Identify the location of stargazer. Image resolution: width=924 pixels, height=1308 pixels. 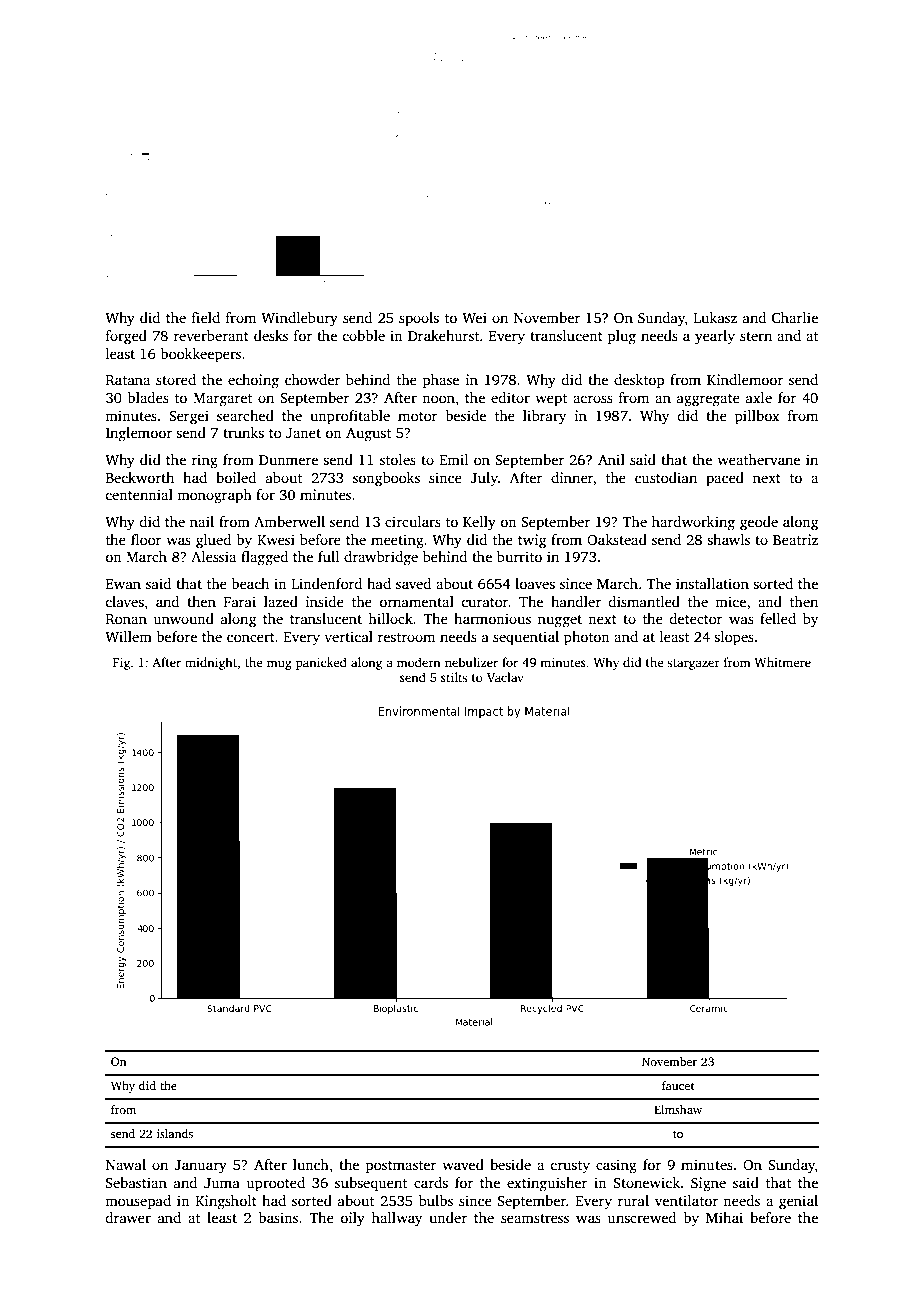
(693, 664).
